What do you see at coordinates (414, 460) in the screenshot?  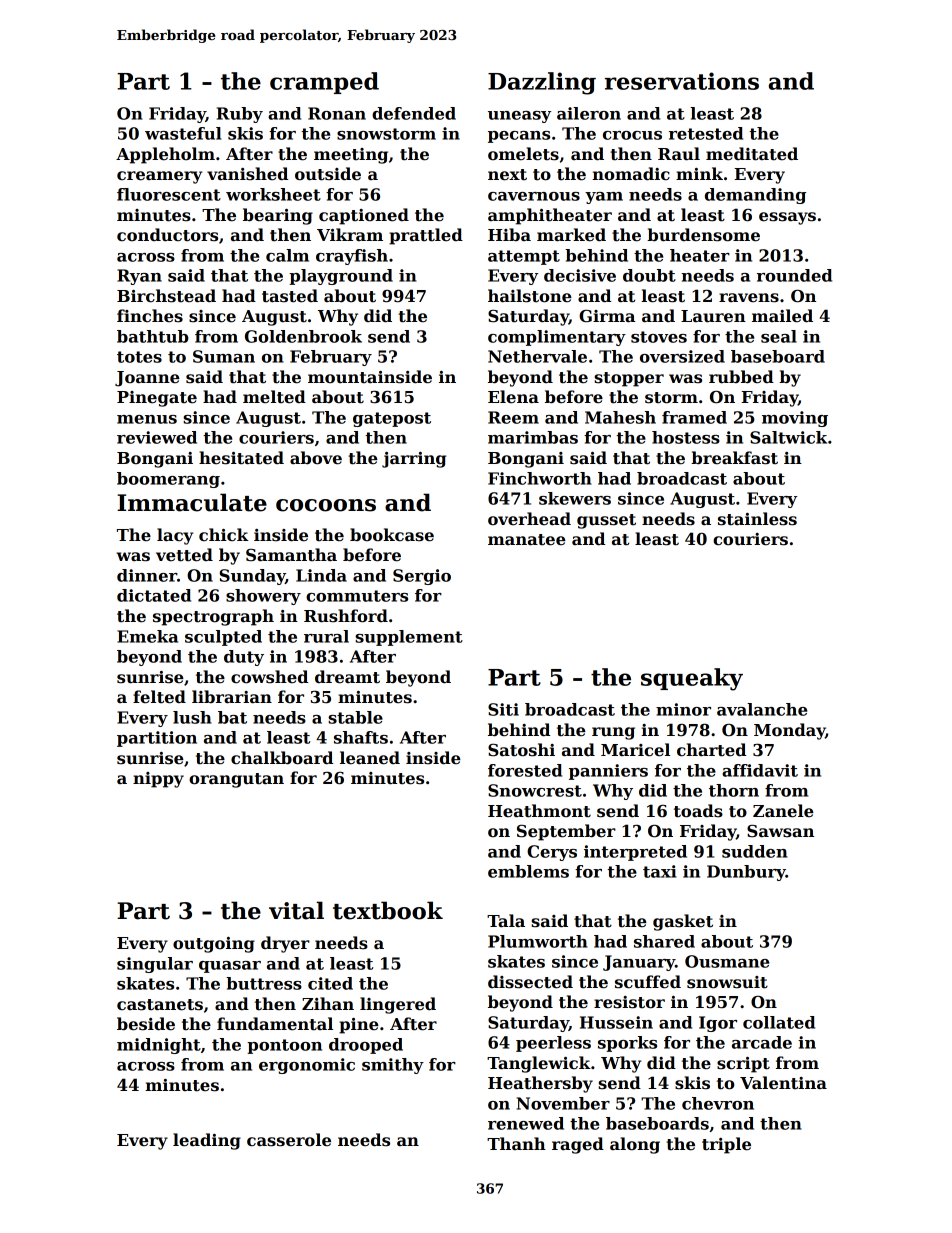 I see `jarring` at bounding box center [414, 460].
